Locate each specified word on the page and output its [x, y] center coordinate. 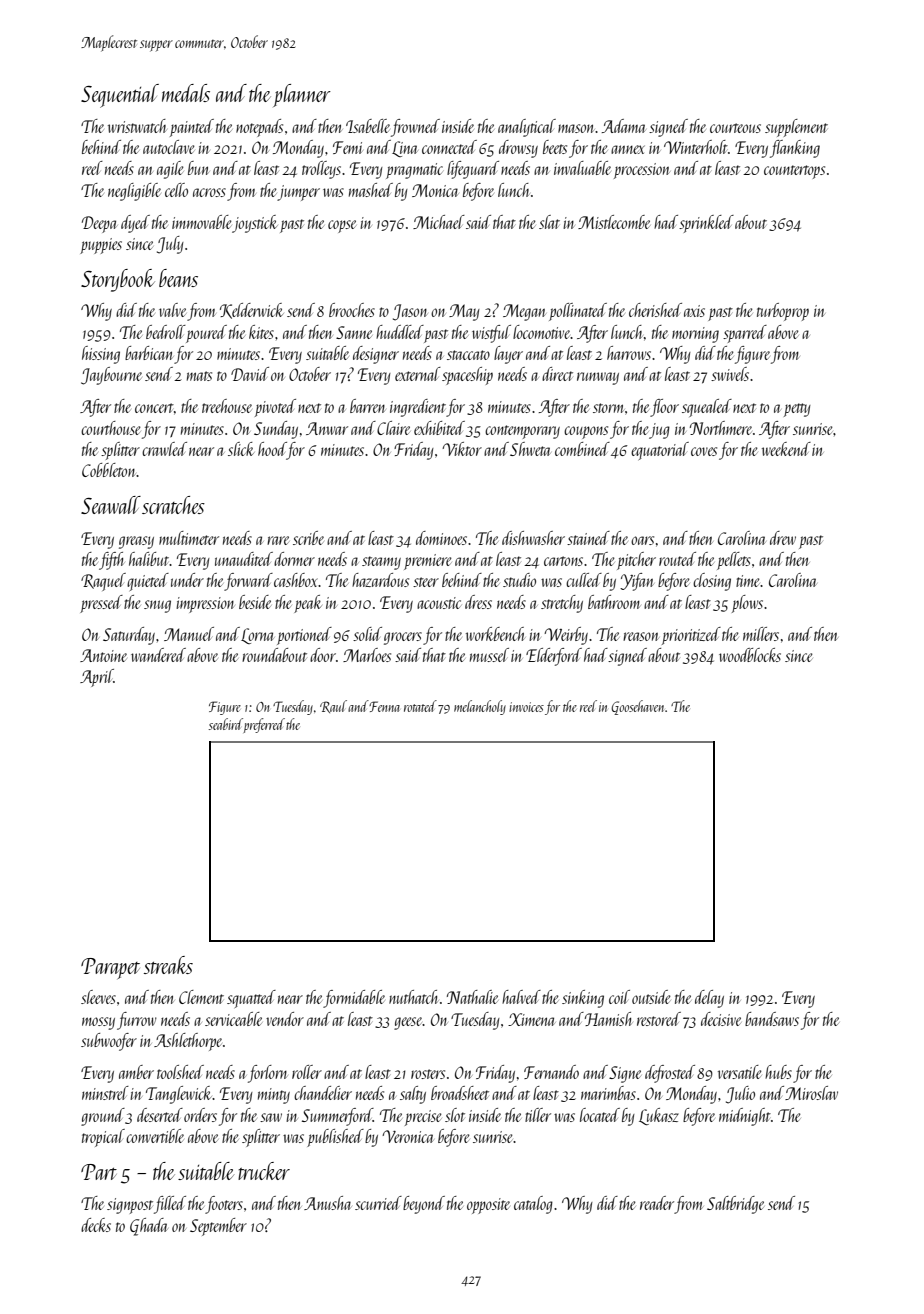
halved [521, 997]
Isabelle [368, 126]
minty [274, 1096]
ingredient [418, 408]
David [250, 374]
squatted [251, 999]
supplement [796, 128]
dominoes [441, 538]
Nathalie [472, 997]
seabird [226, 724]
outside [651, 997]
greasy [136, 542]
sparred [745, 334]
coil [619, 997]
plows [747, 604]
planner [302, 95]
